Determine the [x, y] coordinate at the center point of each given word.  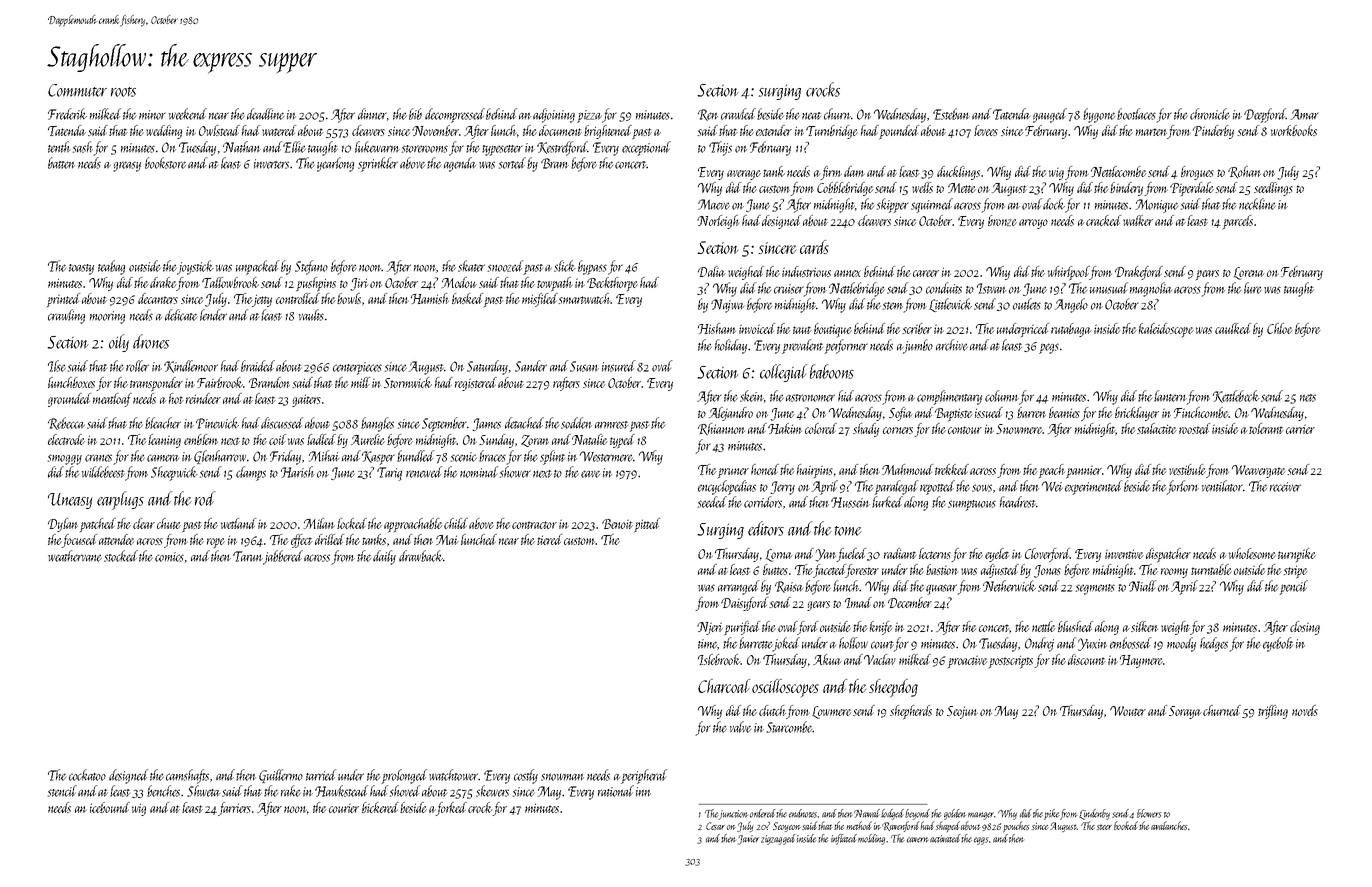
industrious [806, 271]
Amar [1305, 114]
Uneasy [70, 501]
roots [123, 92]
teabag [111, 267]
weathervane [75, 556]
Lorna [779, 555]
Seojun [962, 712]
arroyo [1033, 224]
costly [526, 776]
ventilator [1222, 486]
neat [811, 116]
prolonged [404, 776]
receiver [1285, 487]
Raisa [789, 587]
